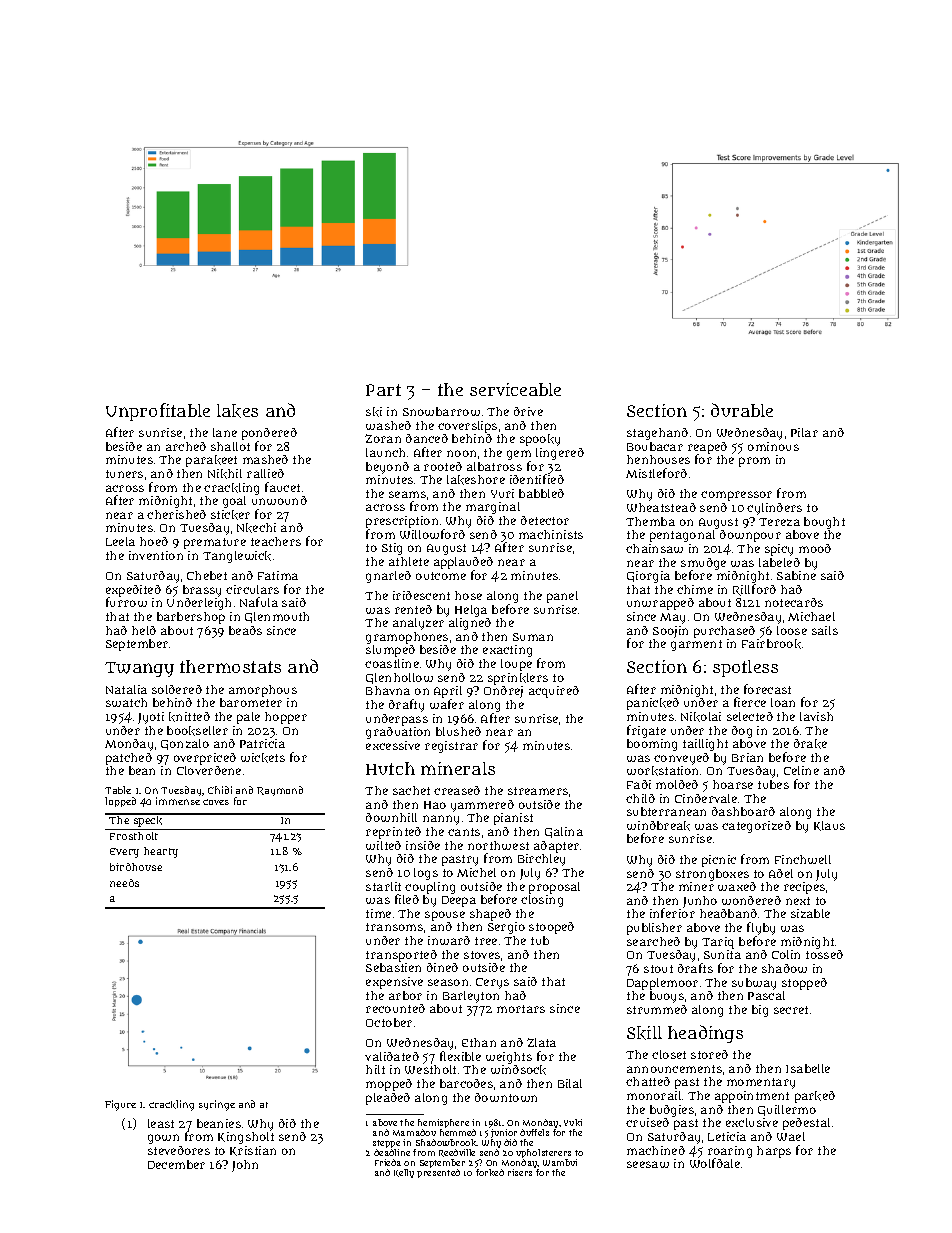 The image size is (952, 1233). Describe the element at coordinates (742, 410) in the screenshot. I see `durable` at that location.
